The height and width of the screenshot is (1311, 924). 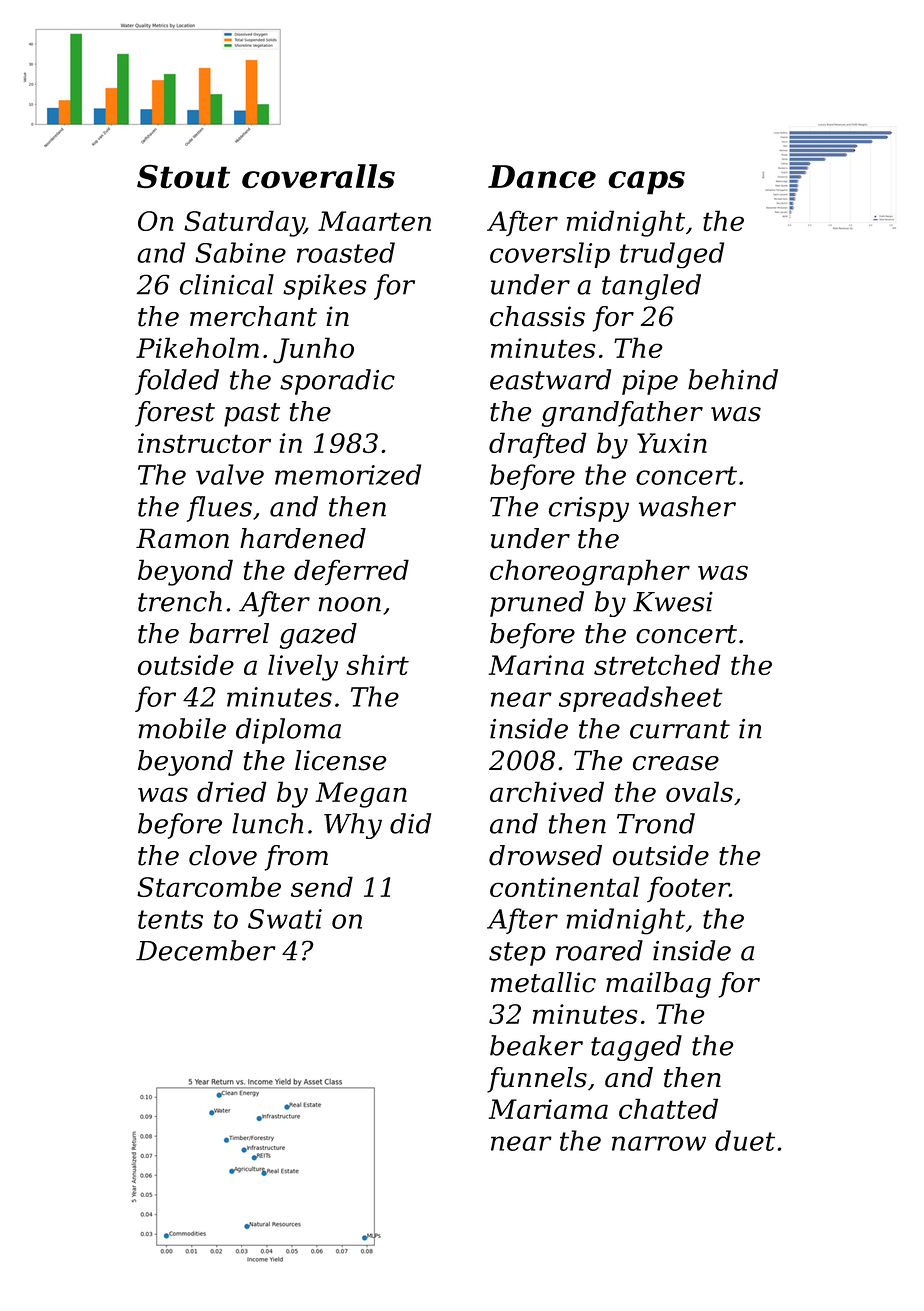 I want to click on memorized, so click(x=348, y=474).
